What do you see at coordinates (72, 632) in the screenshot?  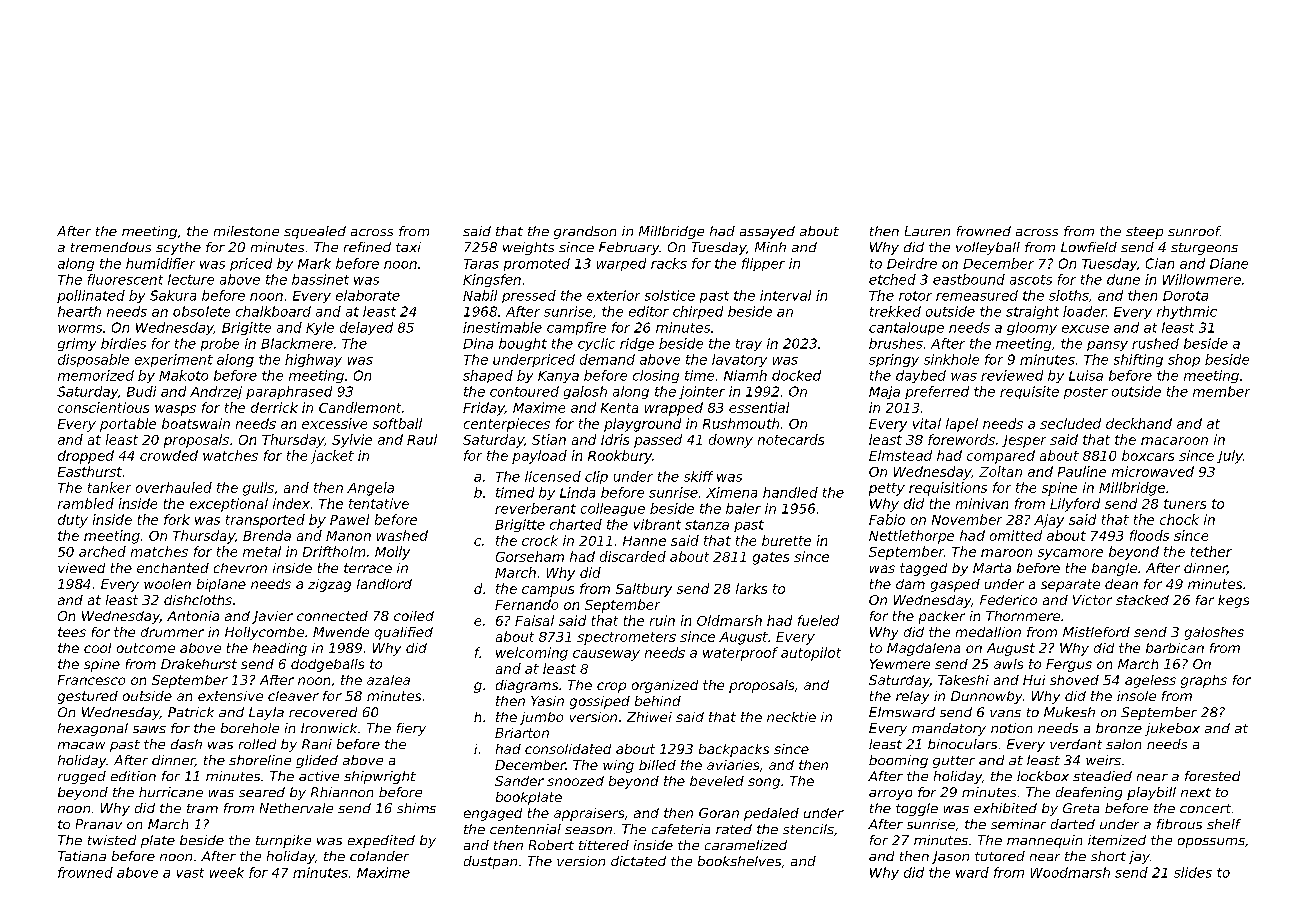 I see `tees` at bounding box center [72, 632].
